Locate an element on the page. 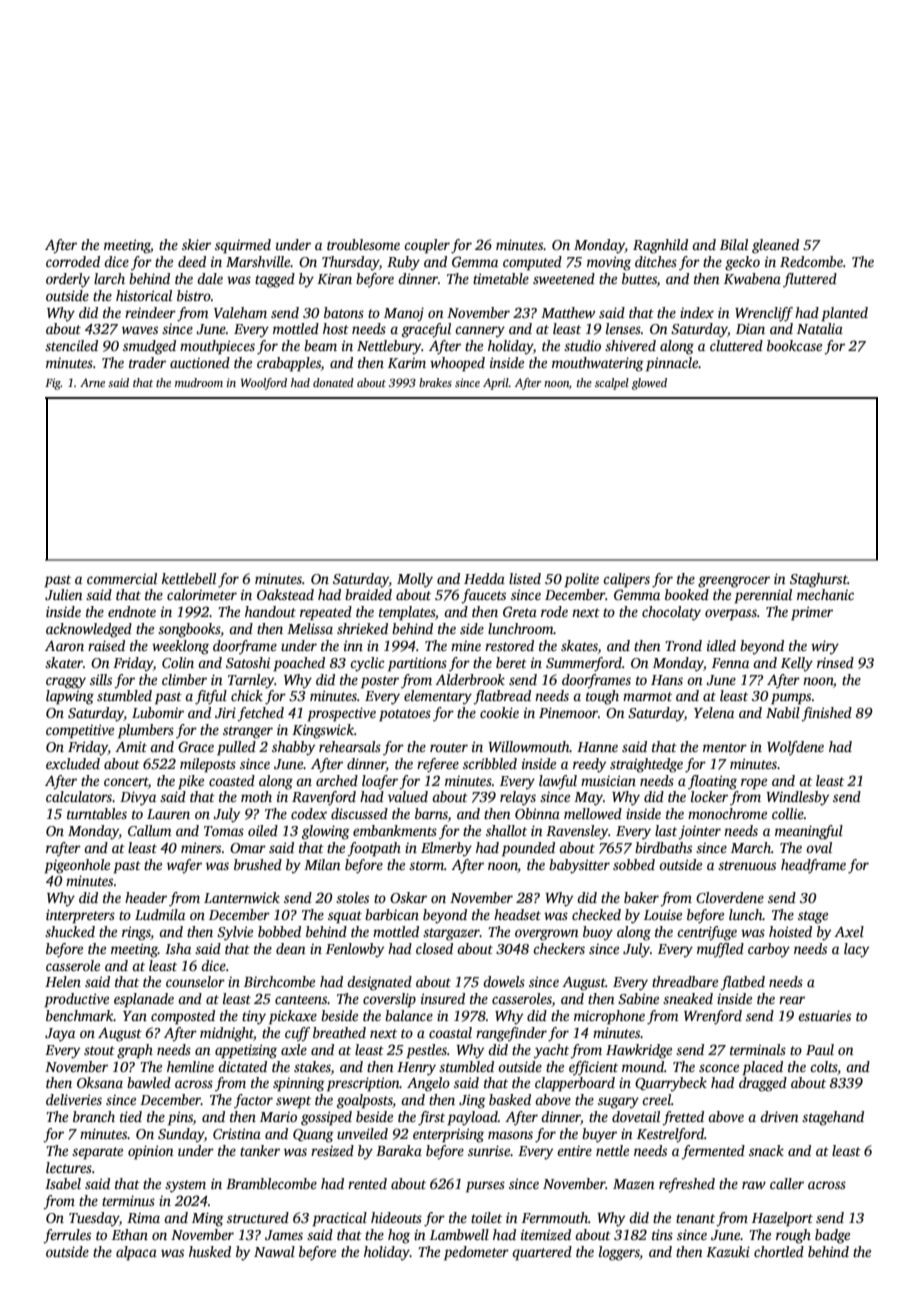 The image size is (924, 1308). donated is located at coordinates (333, 382).
